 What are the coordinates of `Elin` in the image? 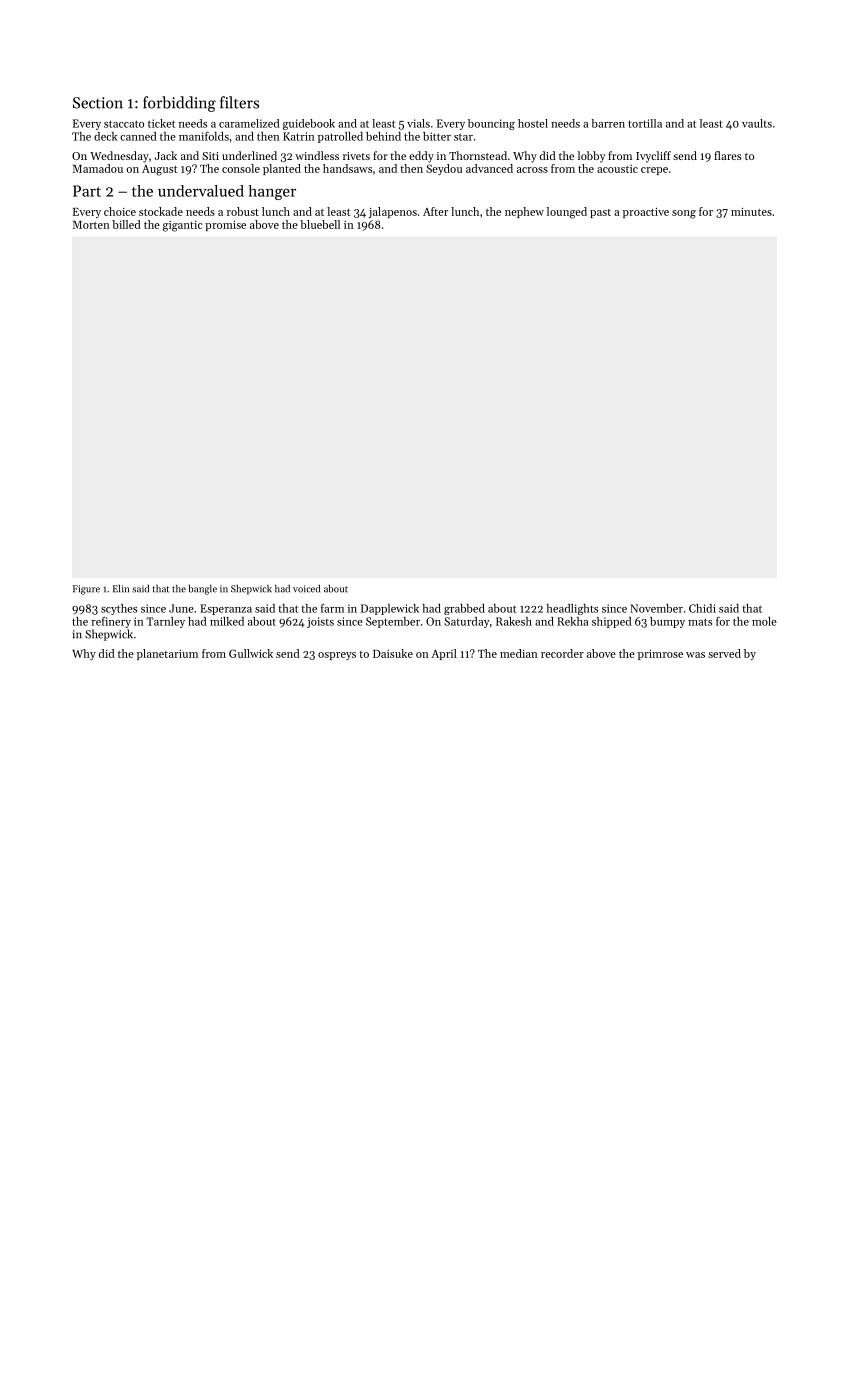 It's located at (121, 589).
